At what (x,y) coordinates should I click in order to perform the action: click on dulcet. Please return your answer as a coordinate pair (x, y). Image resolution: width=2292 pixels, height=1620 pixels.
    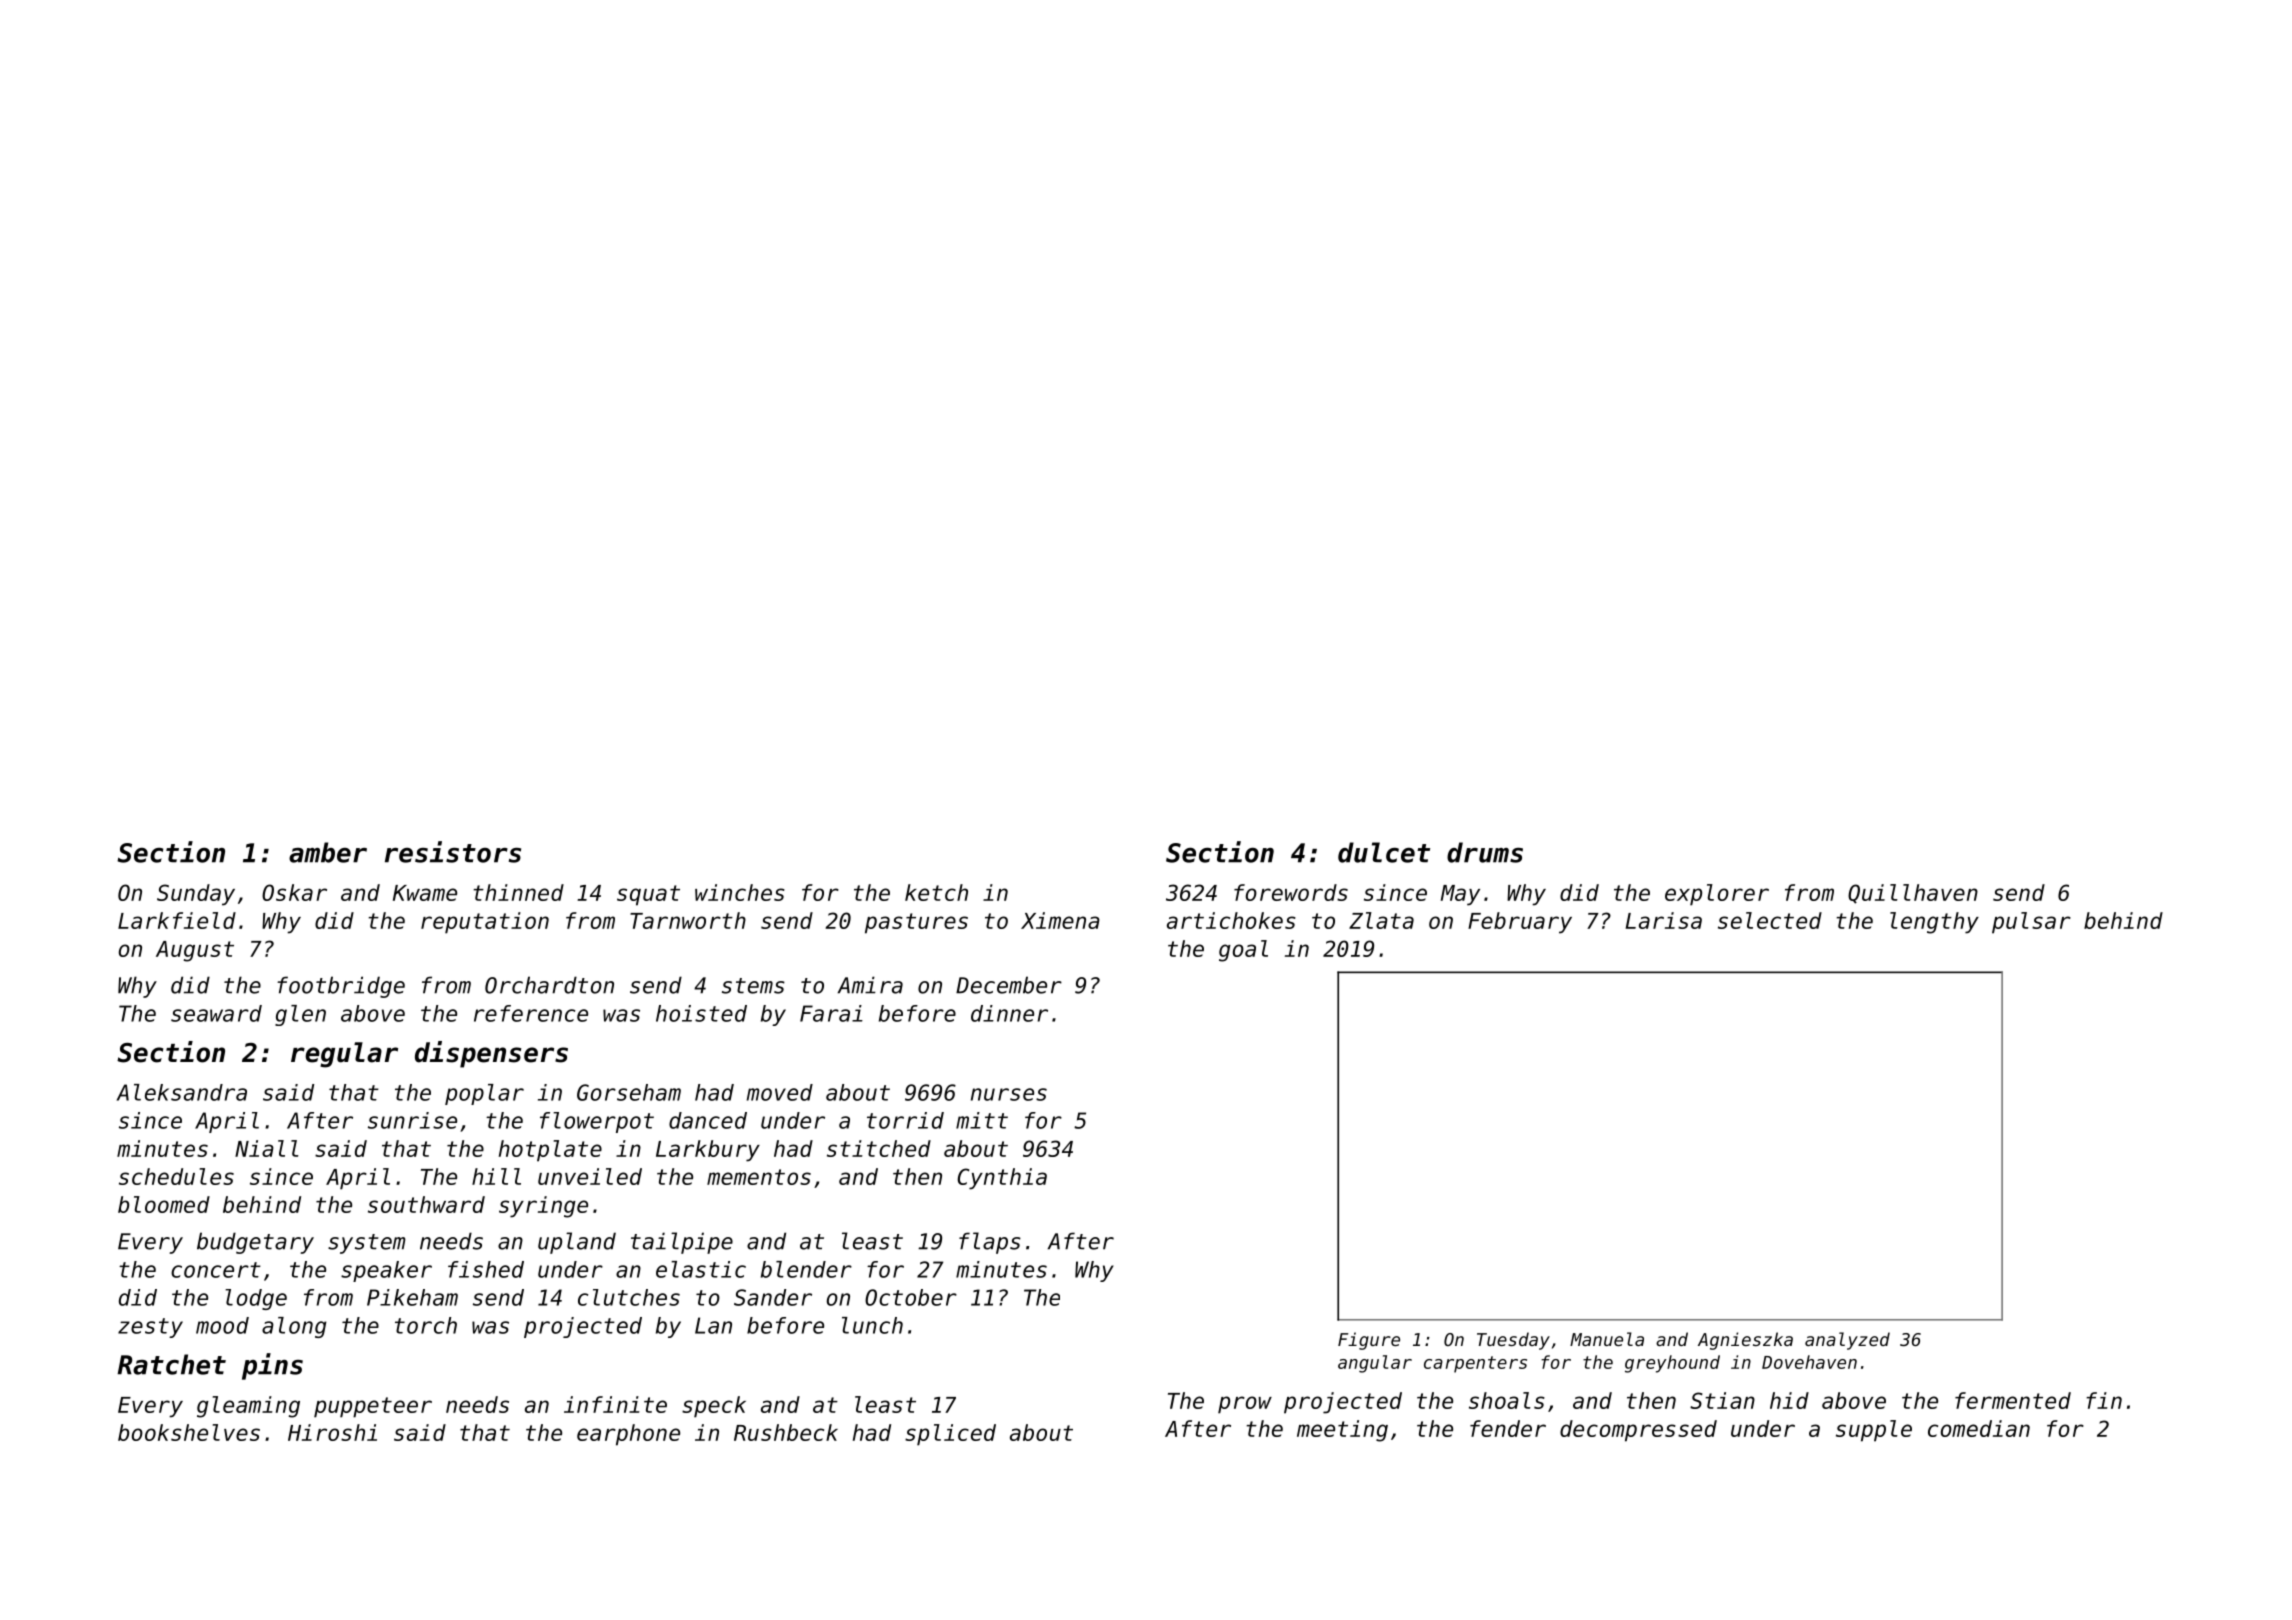
    Looking at the image, I should click on (1384, 852).
